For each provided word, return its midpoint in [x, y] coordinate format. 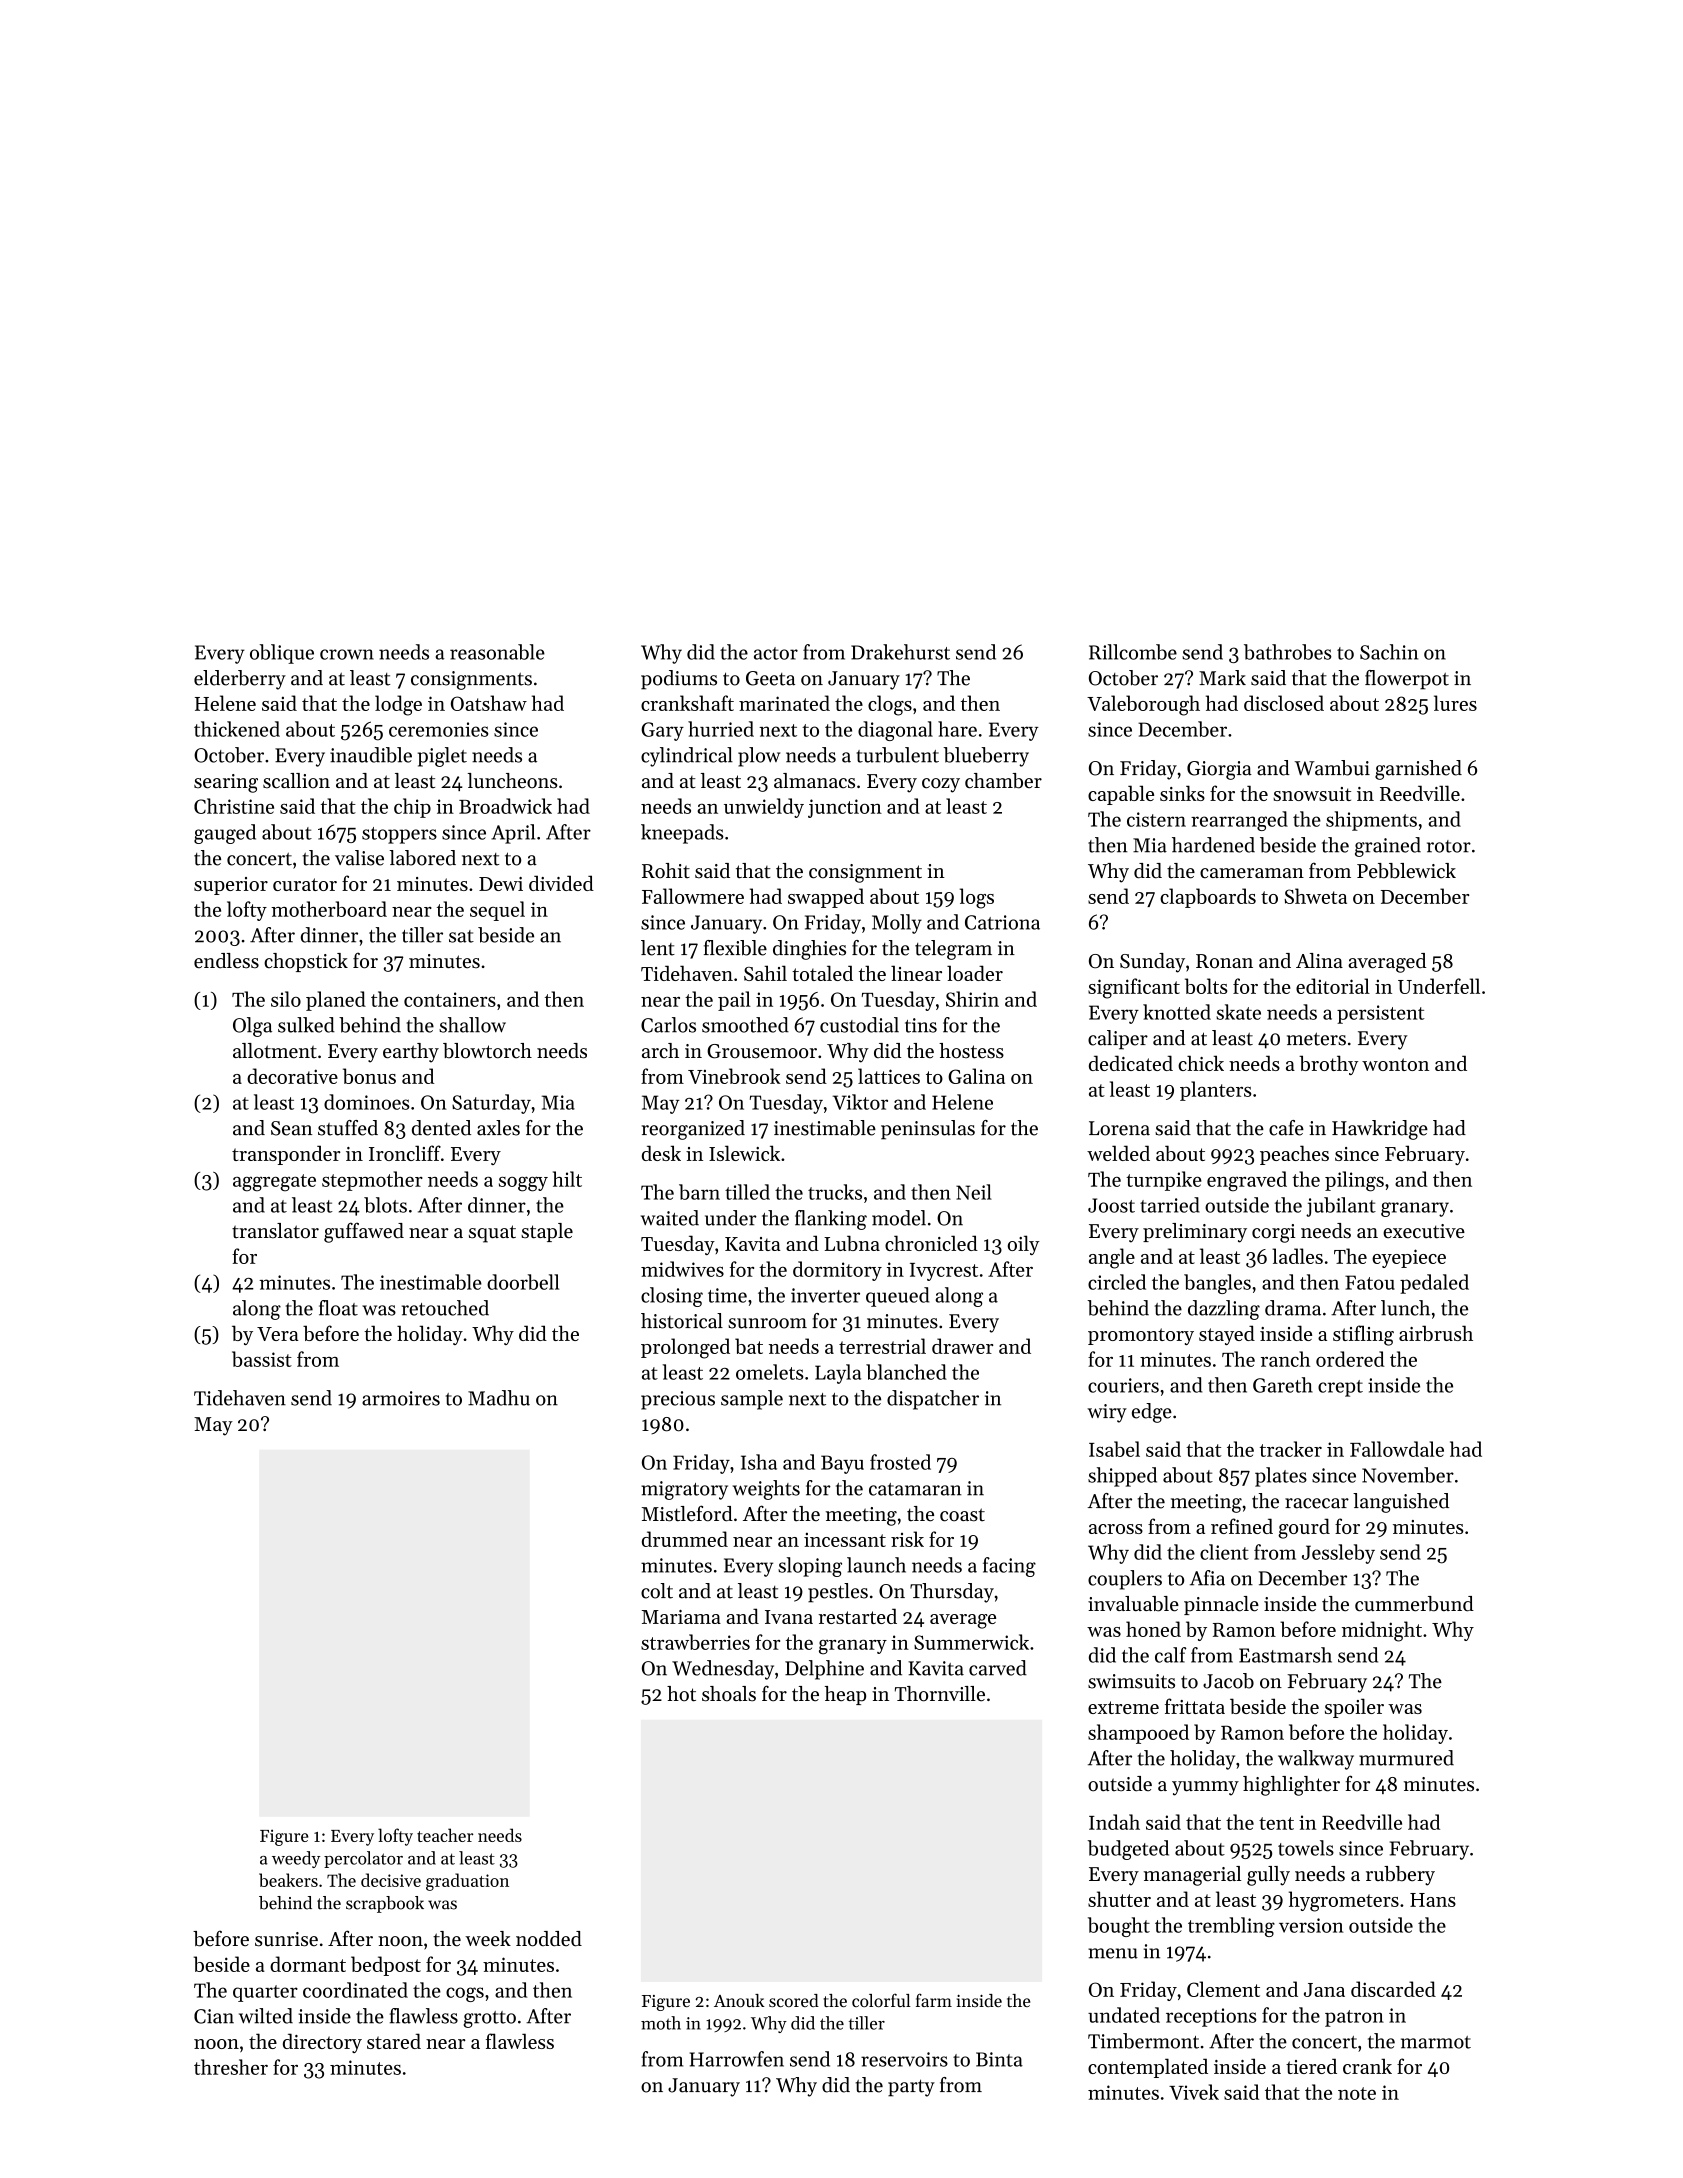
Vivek [1194, 2092]
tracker [1291, 1449]
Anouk [739, 2000]
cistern [1156, 819]
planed [336, 1001]
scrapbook [385, 1904]
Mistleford [687, 1513]
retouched [445, 1308]
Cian [214, 2016]
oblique [282, 654]
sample [752, 1400]
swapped [826, 898]
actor [776, 653]
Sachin [1389, 652]
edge [1152, 1413]
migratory [684, 1490]
